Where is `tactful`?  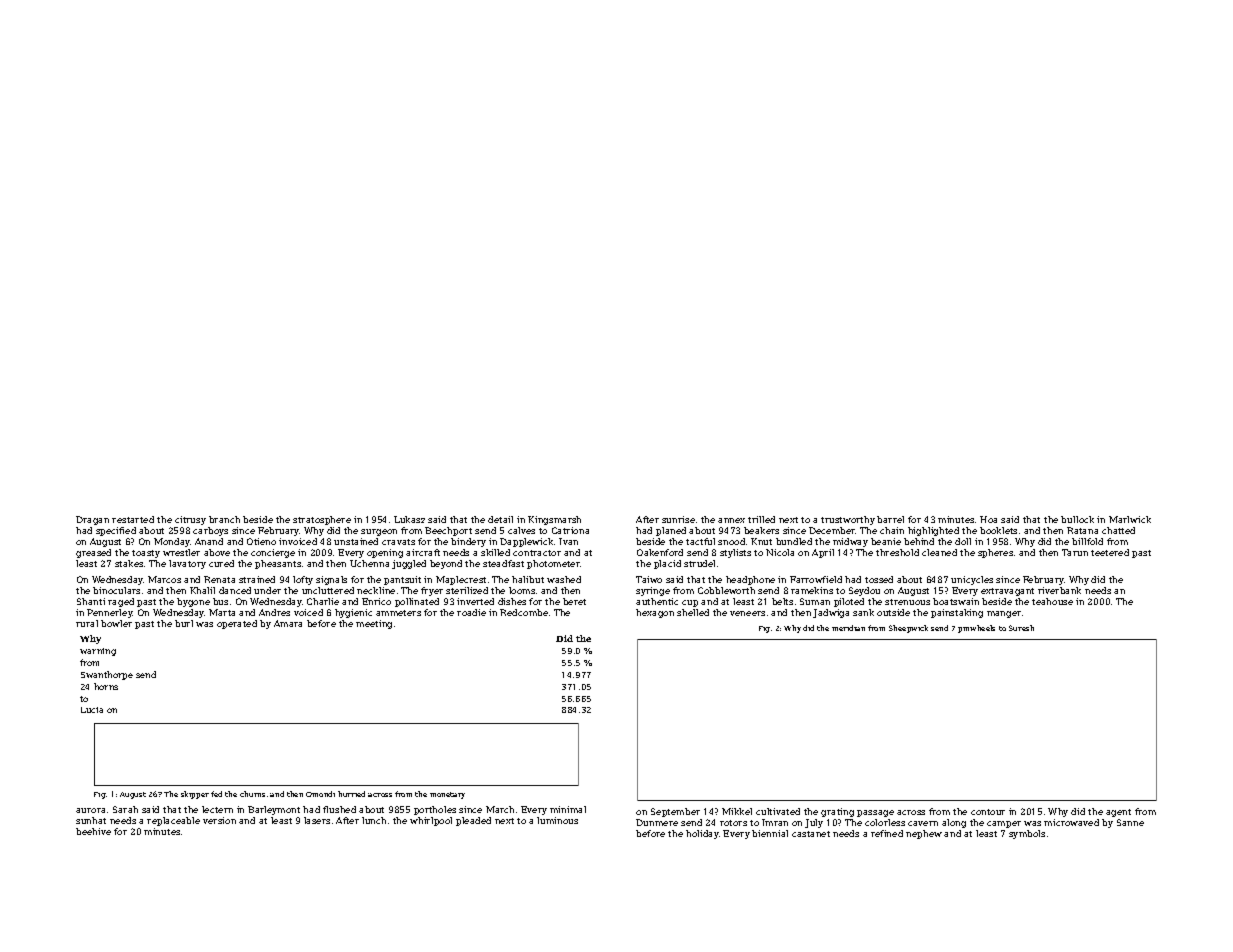
tactful is located at coordinates (700, 541).
